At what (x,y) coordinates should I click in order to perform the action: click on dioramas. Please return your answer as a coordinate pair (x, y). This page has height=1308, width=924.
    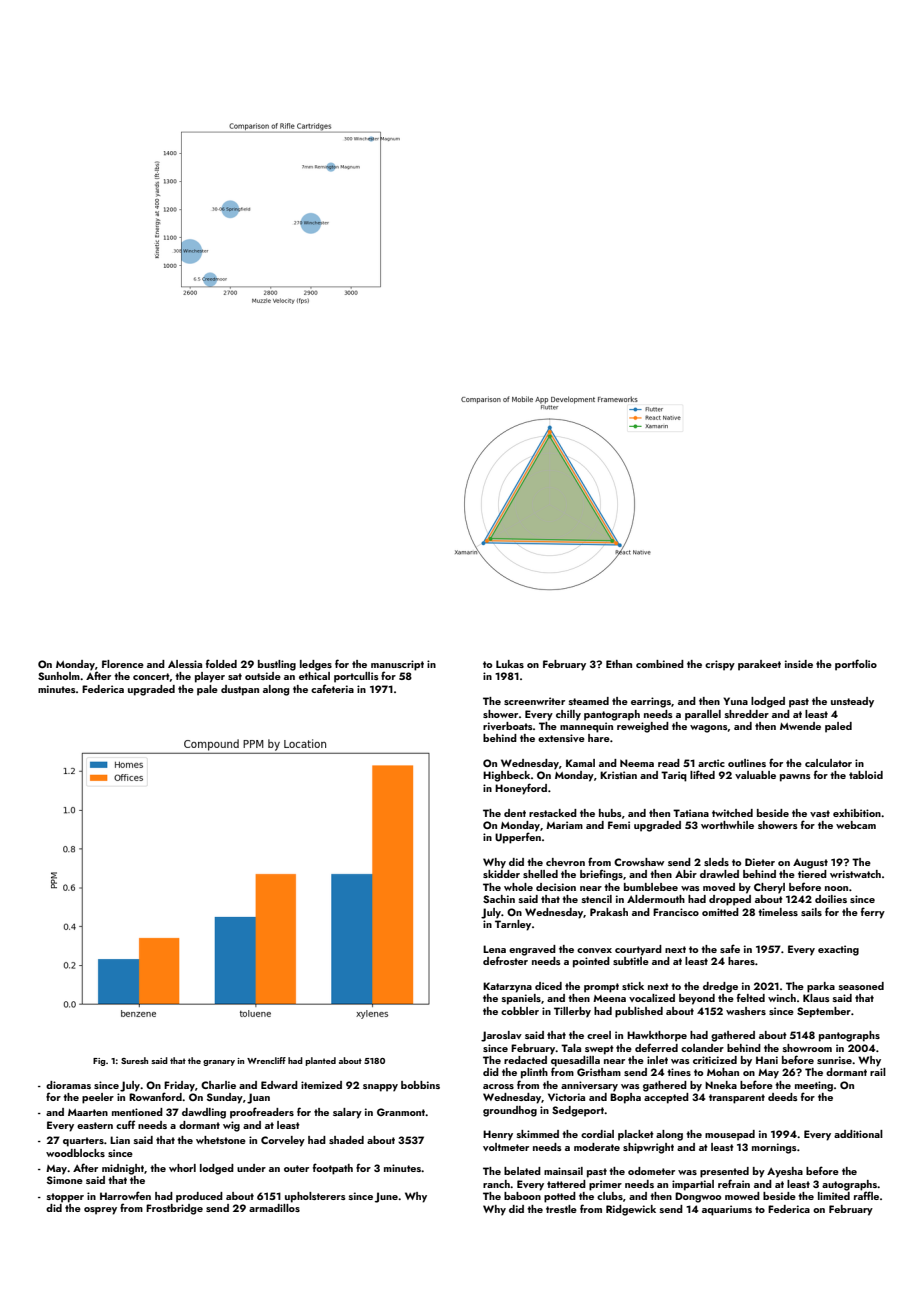
    Looking at the image, I should click on (68, 1085).
